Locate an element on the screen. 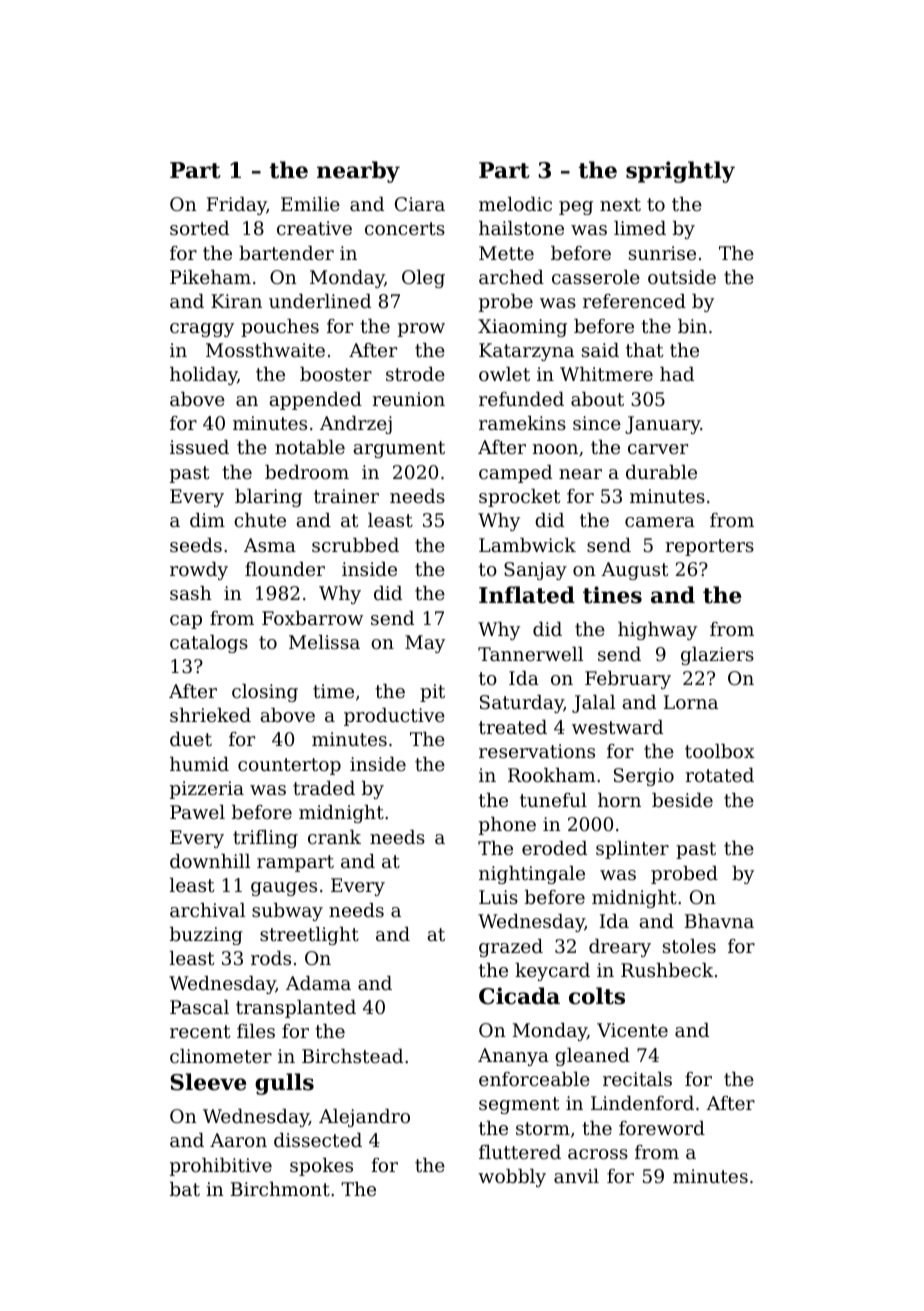 This screenshot has width=924, height=1311. bin is located at coordinates (692, 326).
